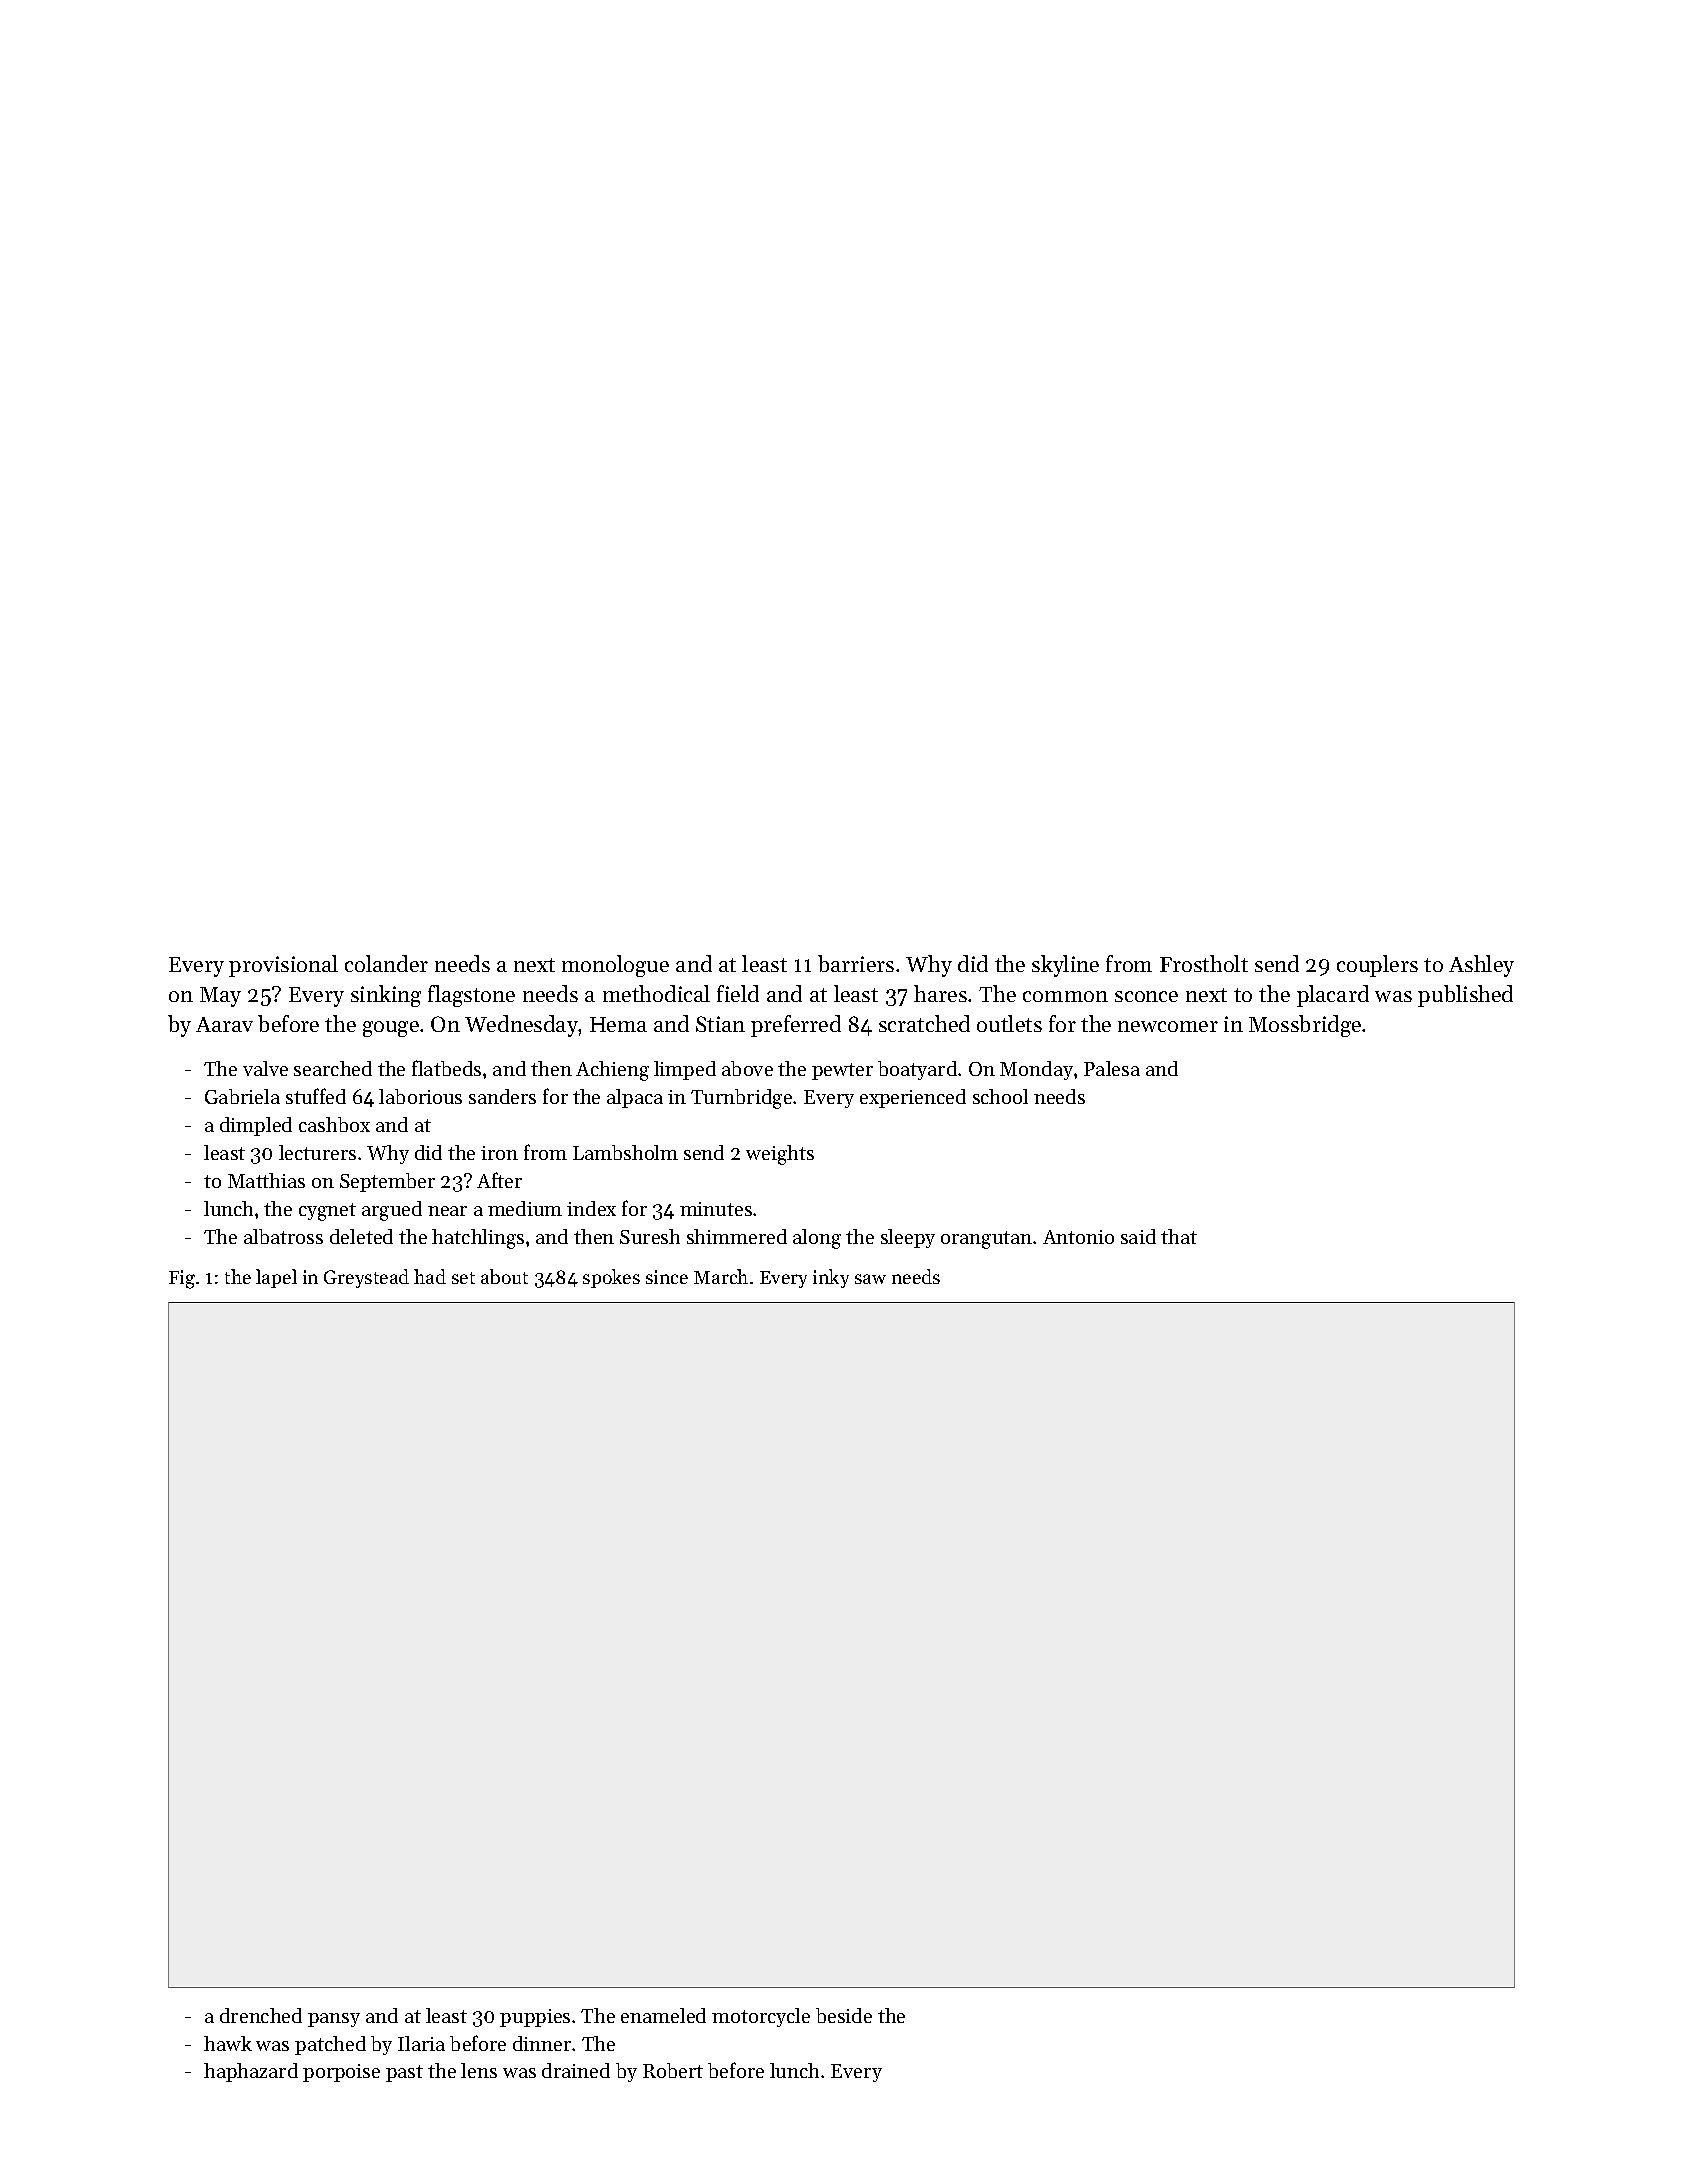  I want to click on colander, so click(386, 963).
